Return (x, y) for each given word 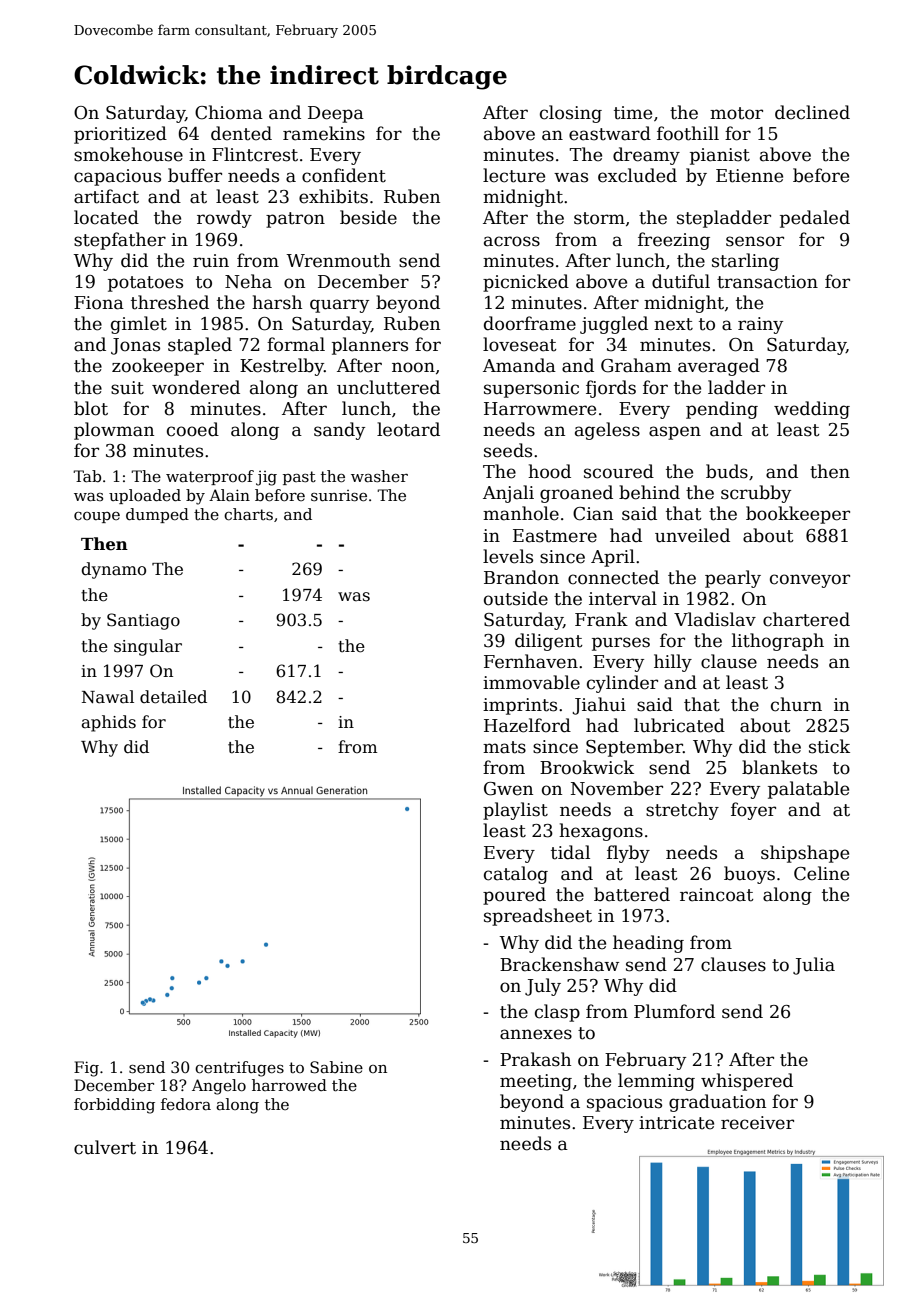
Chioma (229, 112)
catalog (516, 875)
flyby (628, 854)
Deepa (336, 114)
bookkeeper (798, 515)
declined (812, 112)
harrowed (289, 1085)
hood (549, 471)
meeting (536, 1082)
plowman (114, 431)
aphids (108, 723)
